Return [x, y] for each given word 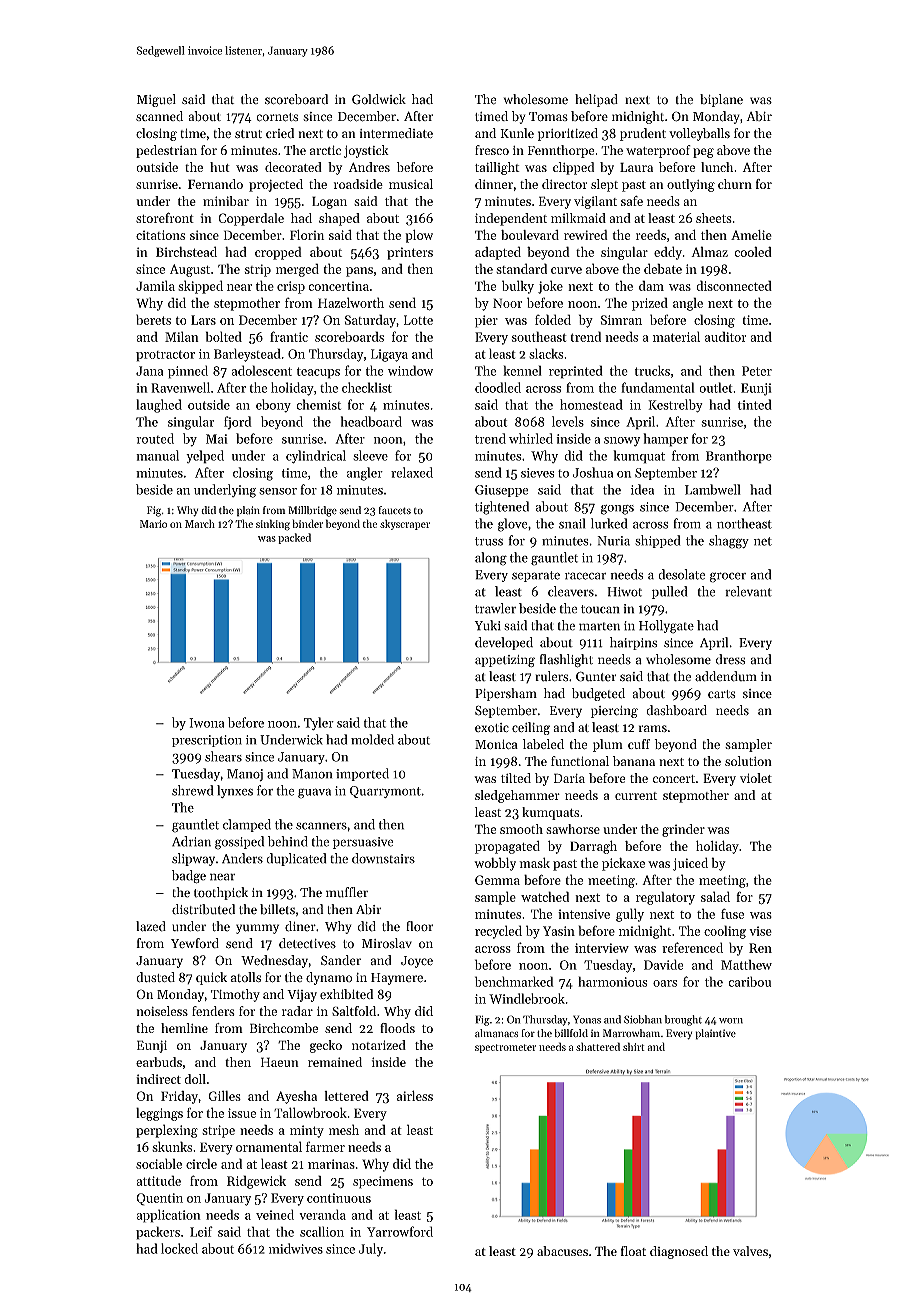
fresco [492, 150]
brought [683, 1020]
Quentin [159, 1199]
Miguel [156, 100]
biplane [721, 100]
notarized [379, 1045]
